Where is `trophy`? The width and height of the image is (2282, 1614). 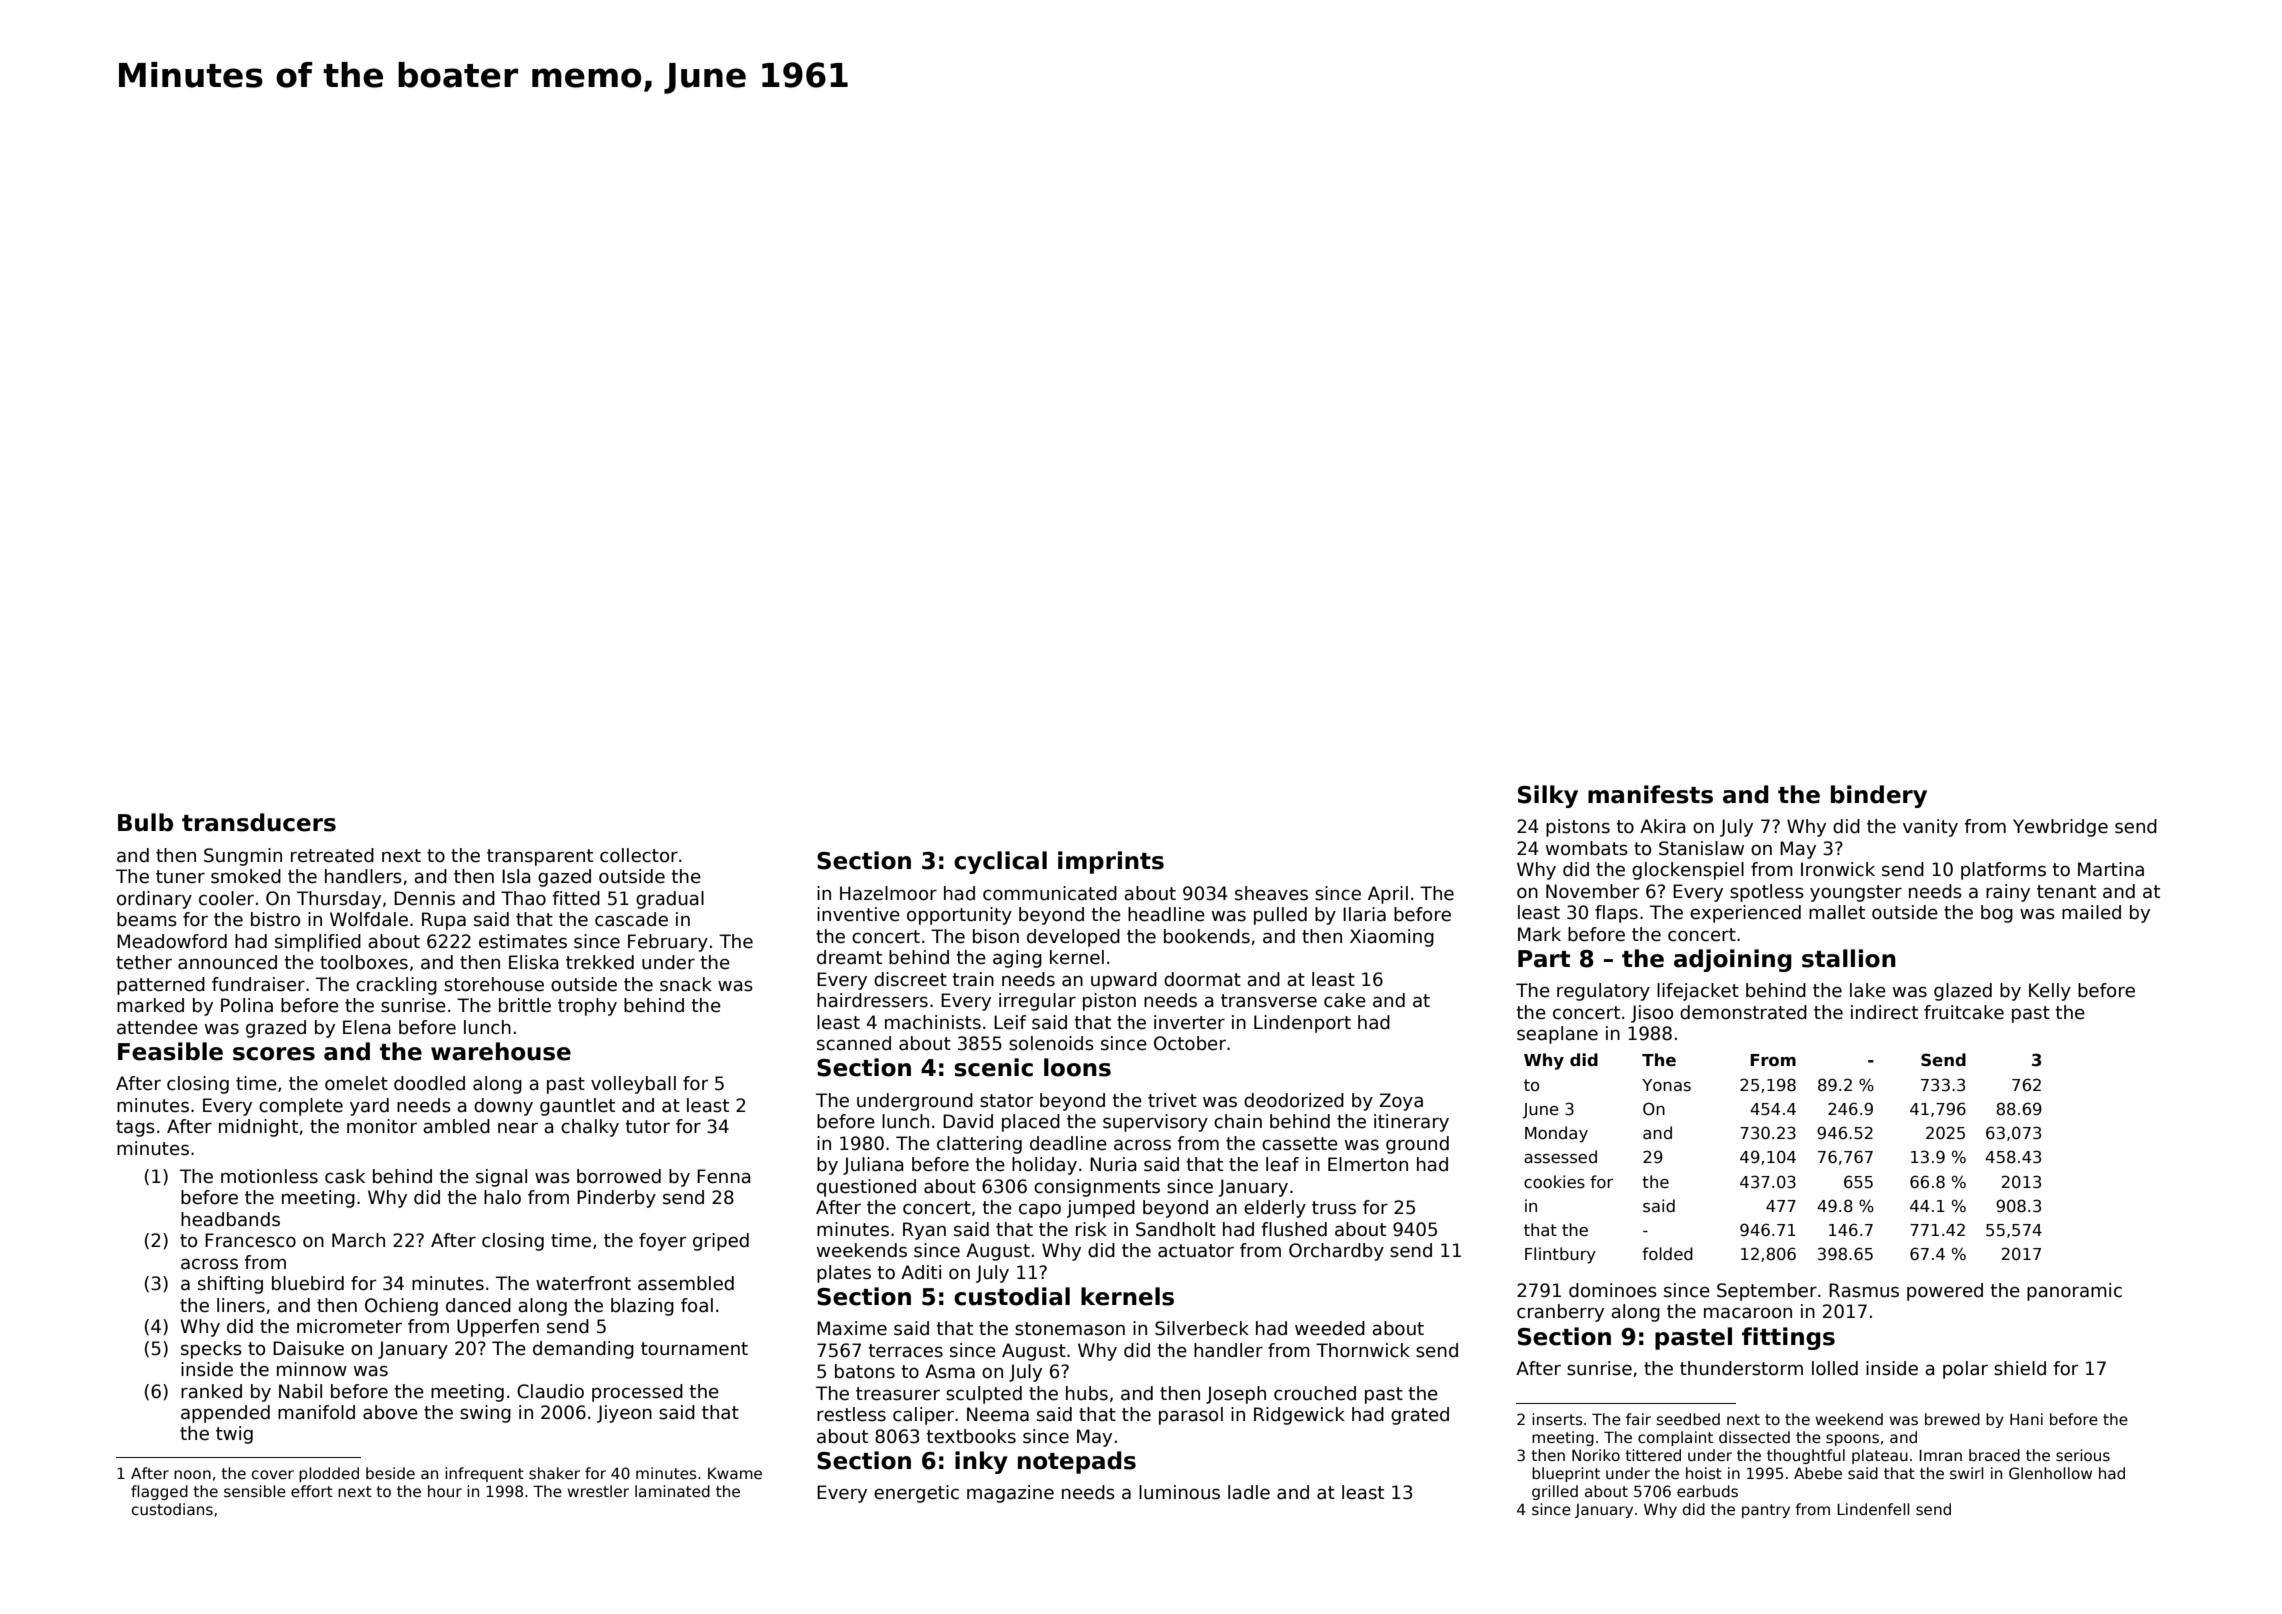
trophy is located at coordinates (587, 1007).
